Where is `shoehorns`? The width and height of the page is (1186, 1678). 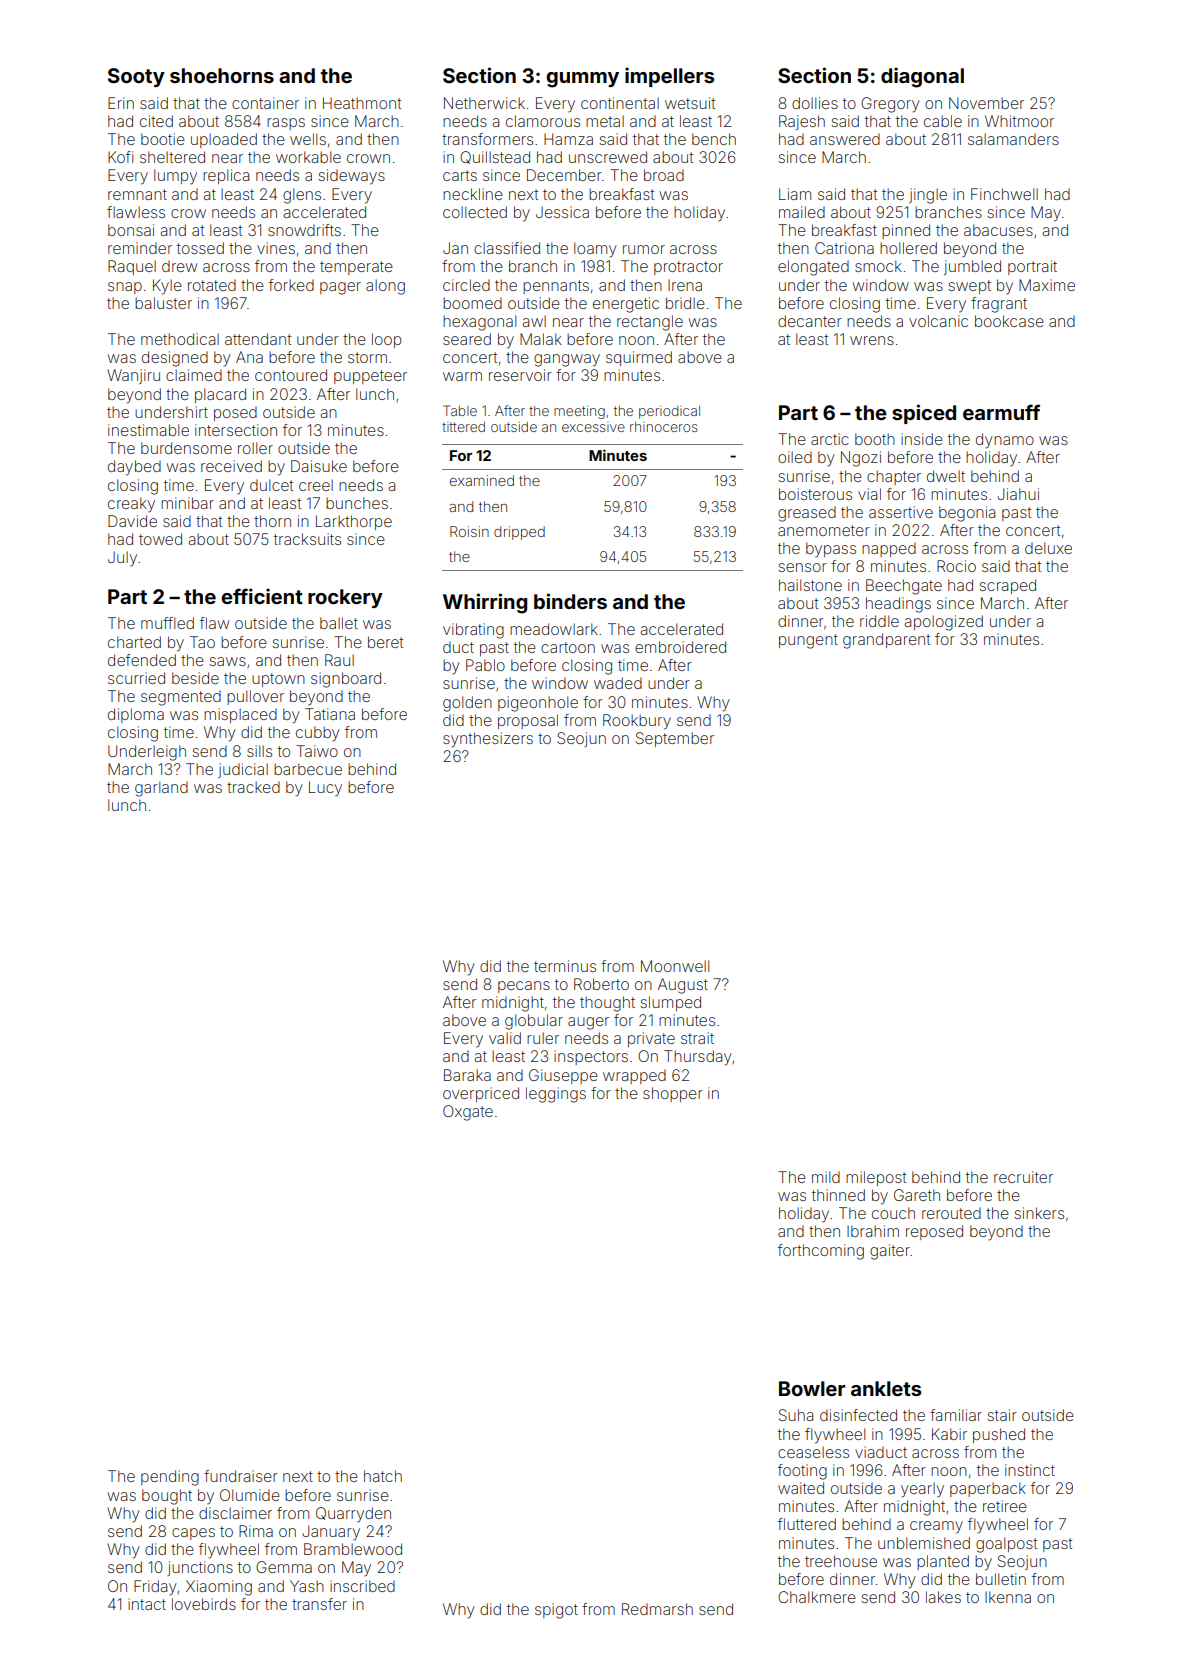 shoehorns is located at coordinates (222, 75).
